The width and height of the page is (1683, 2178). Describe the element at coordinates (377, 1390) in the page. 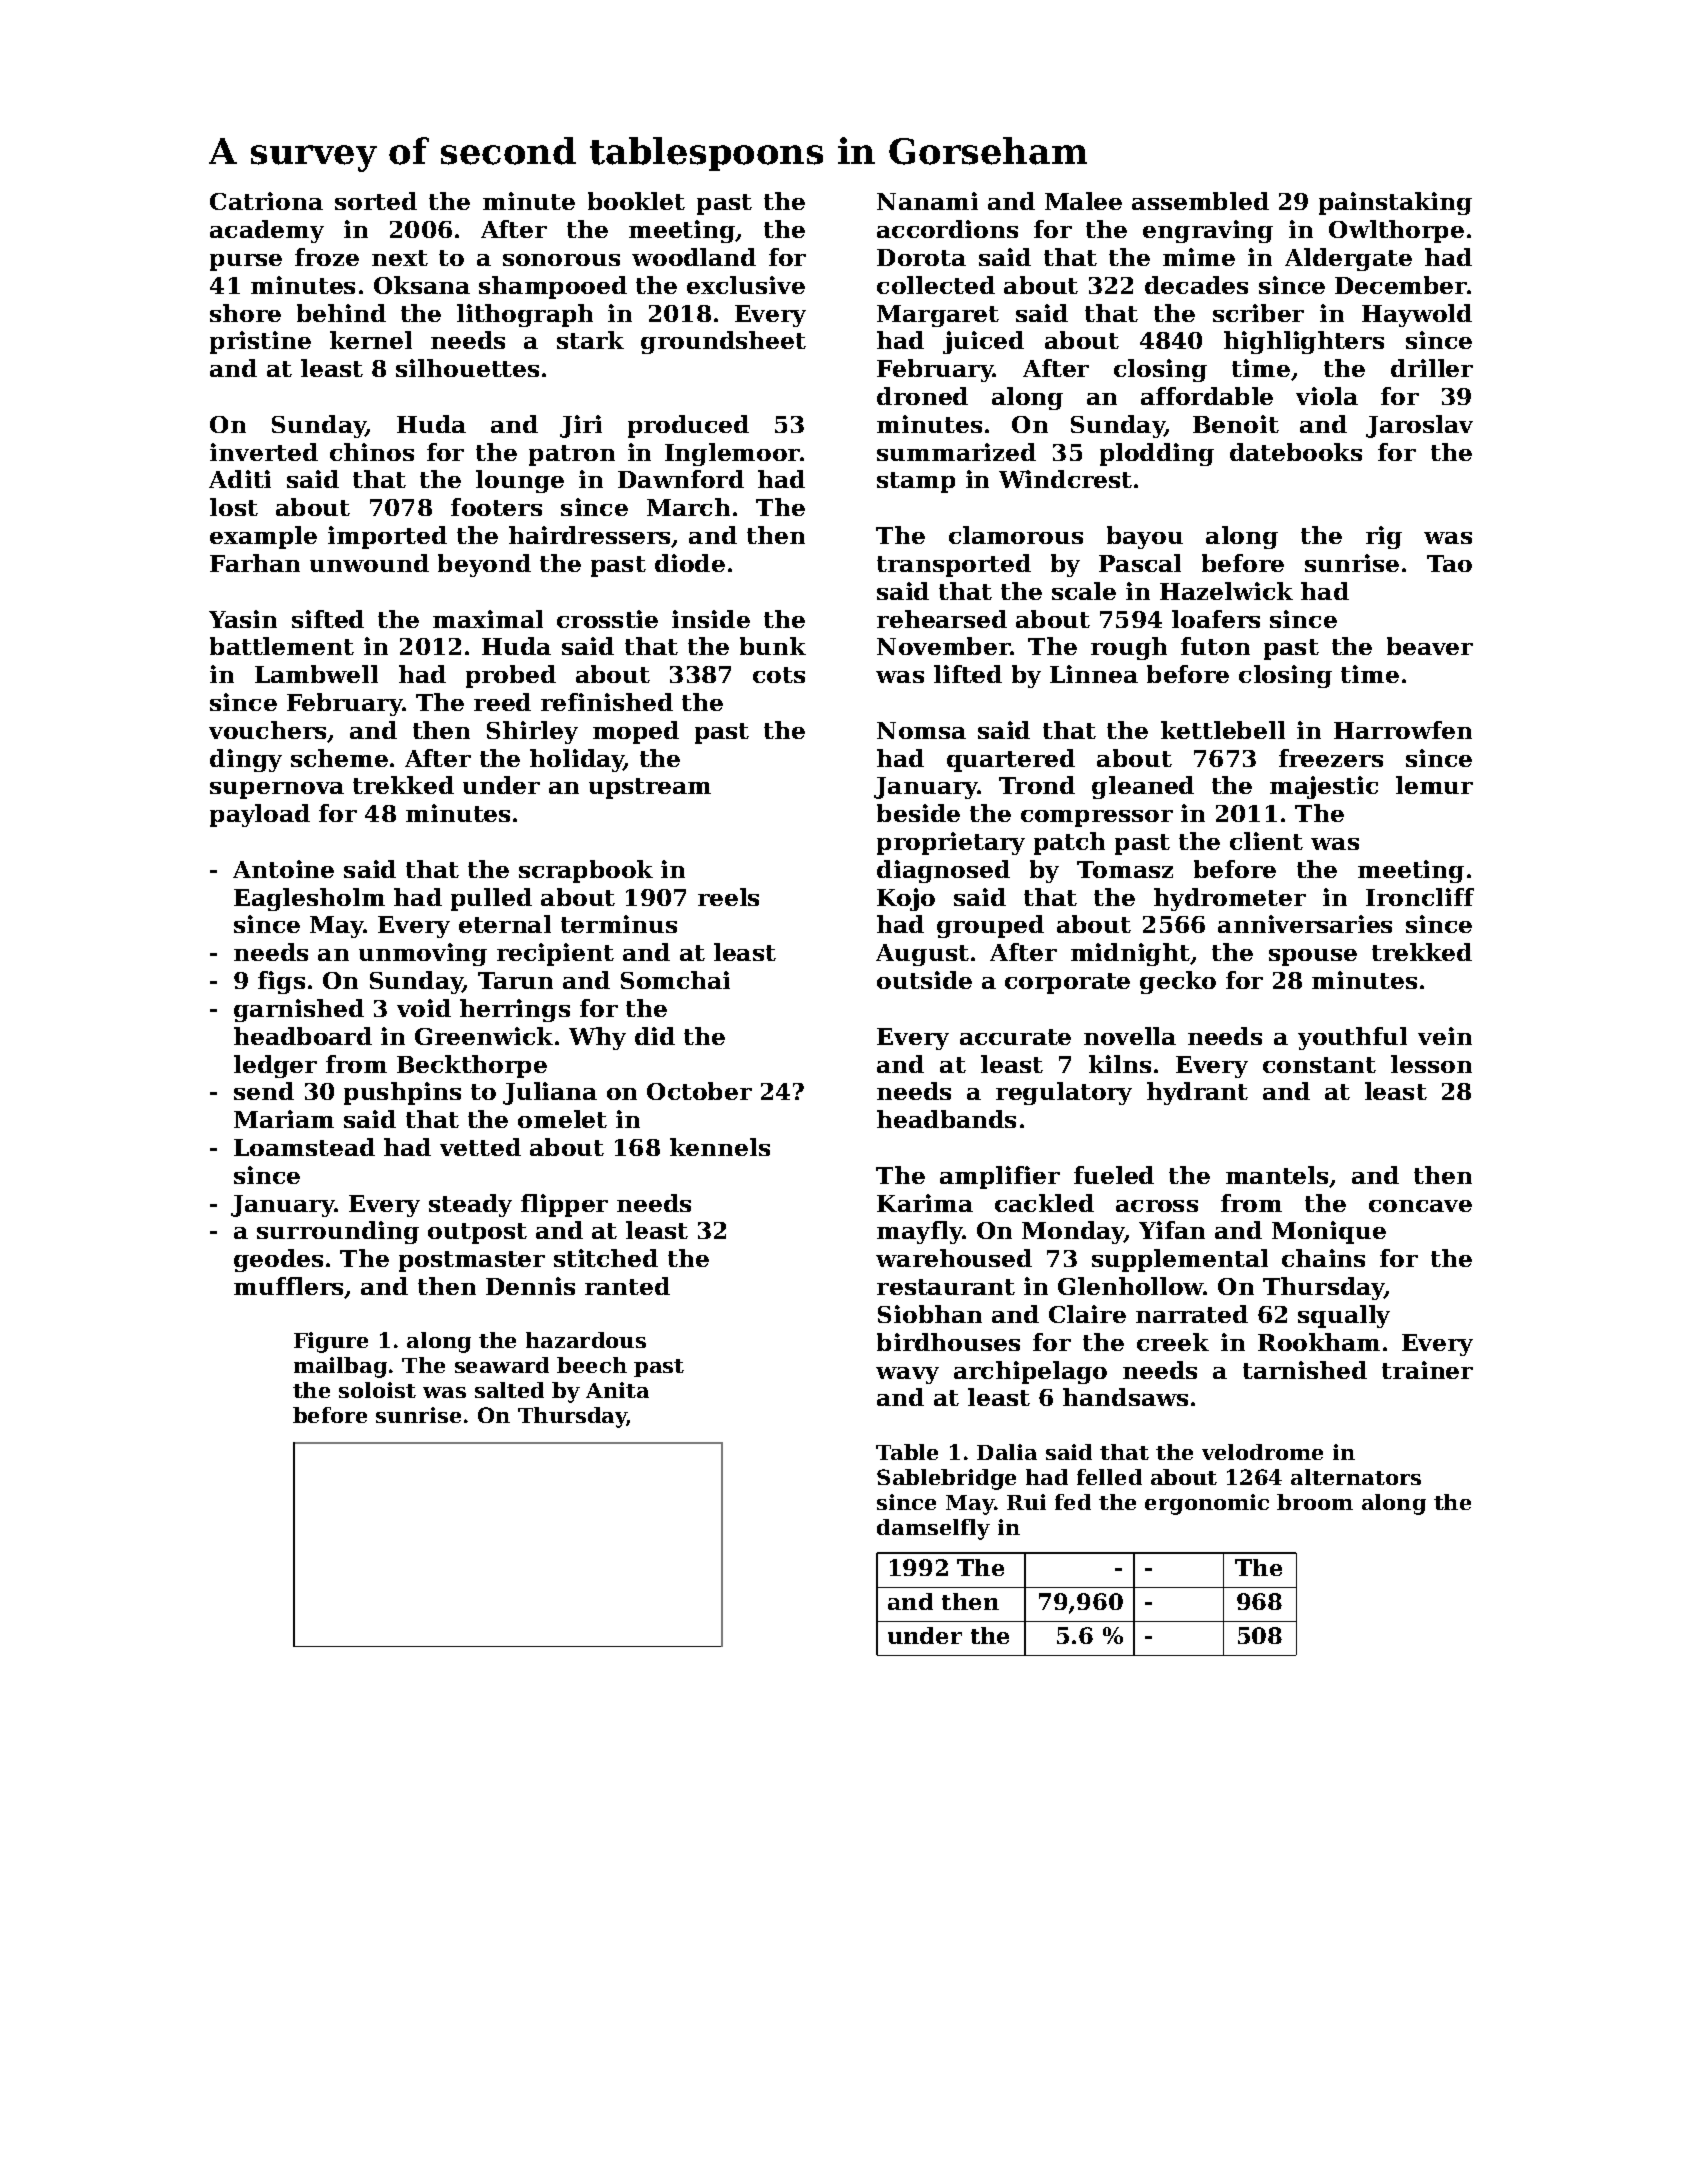

I see `soloist` at that location.
